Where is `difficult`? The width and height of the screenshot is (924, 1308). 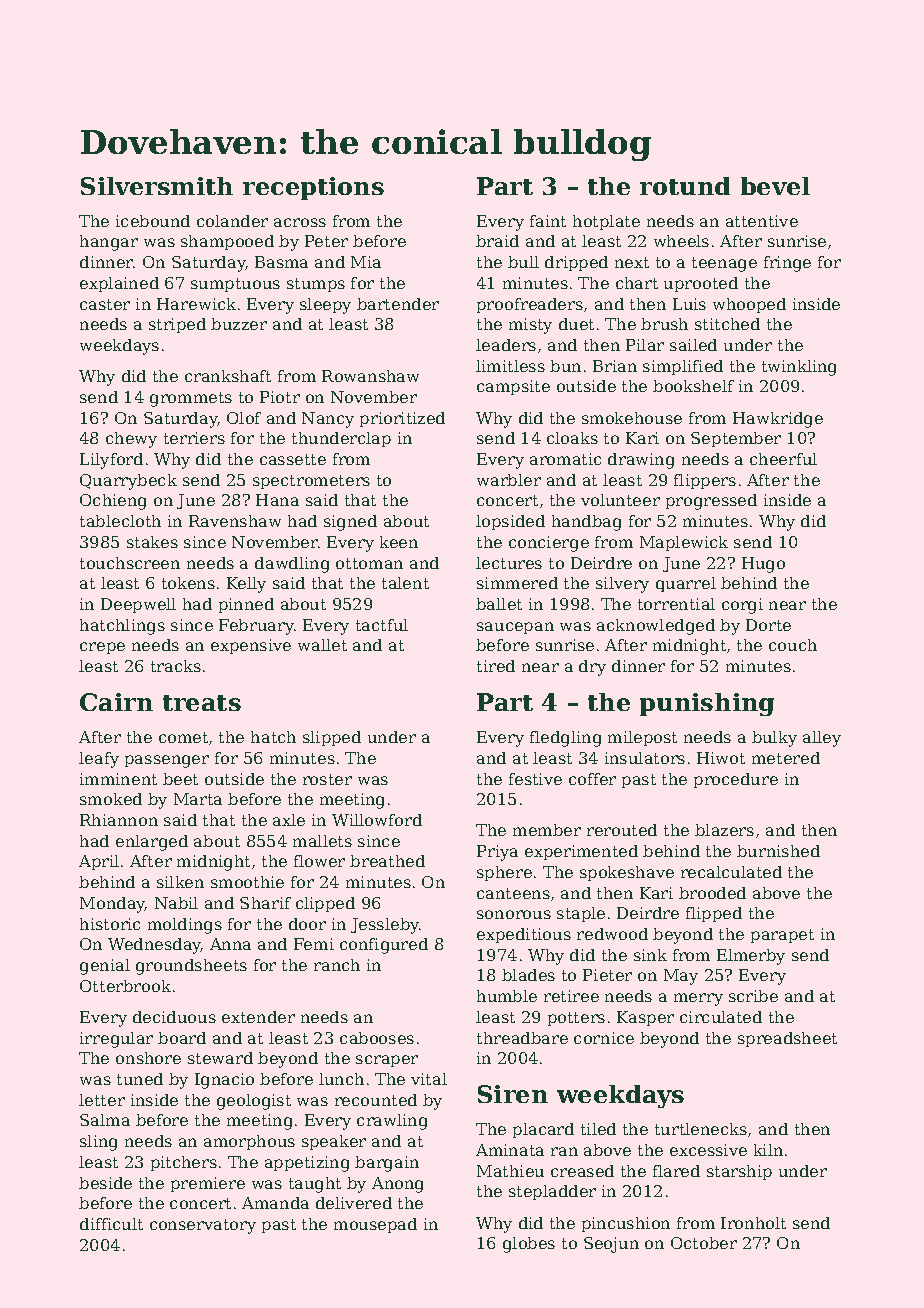
difficult is located at coordinates (111, 1224).
